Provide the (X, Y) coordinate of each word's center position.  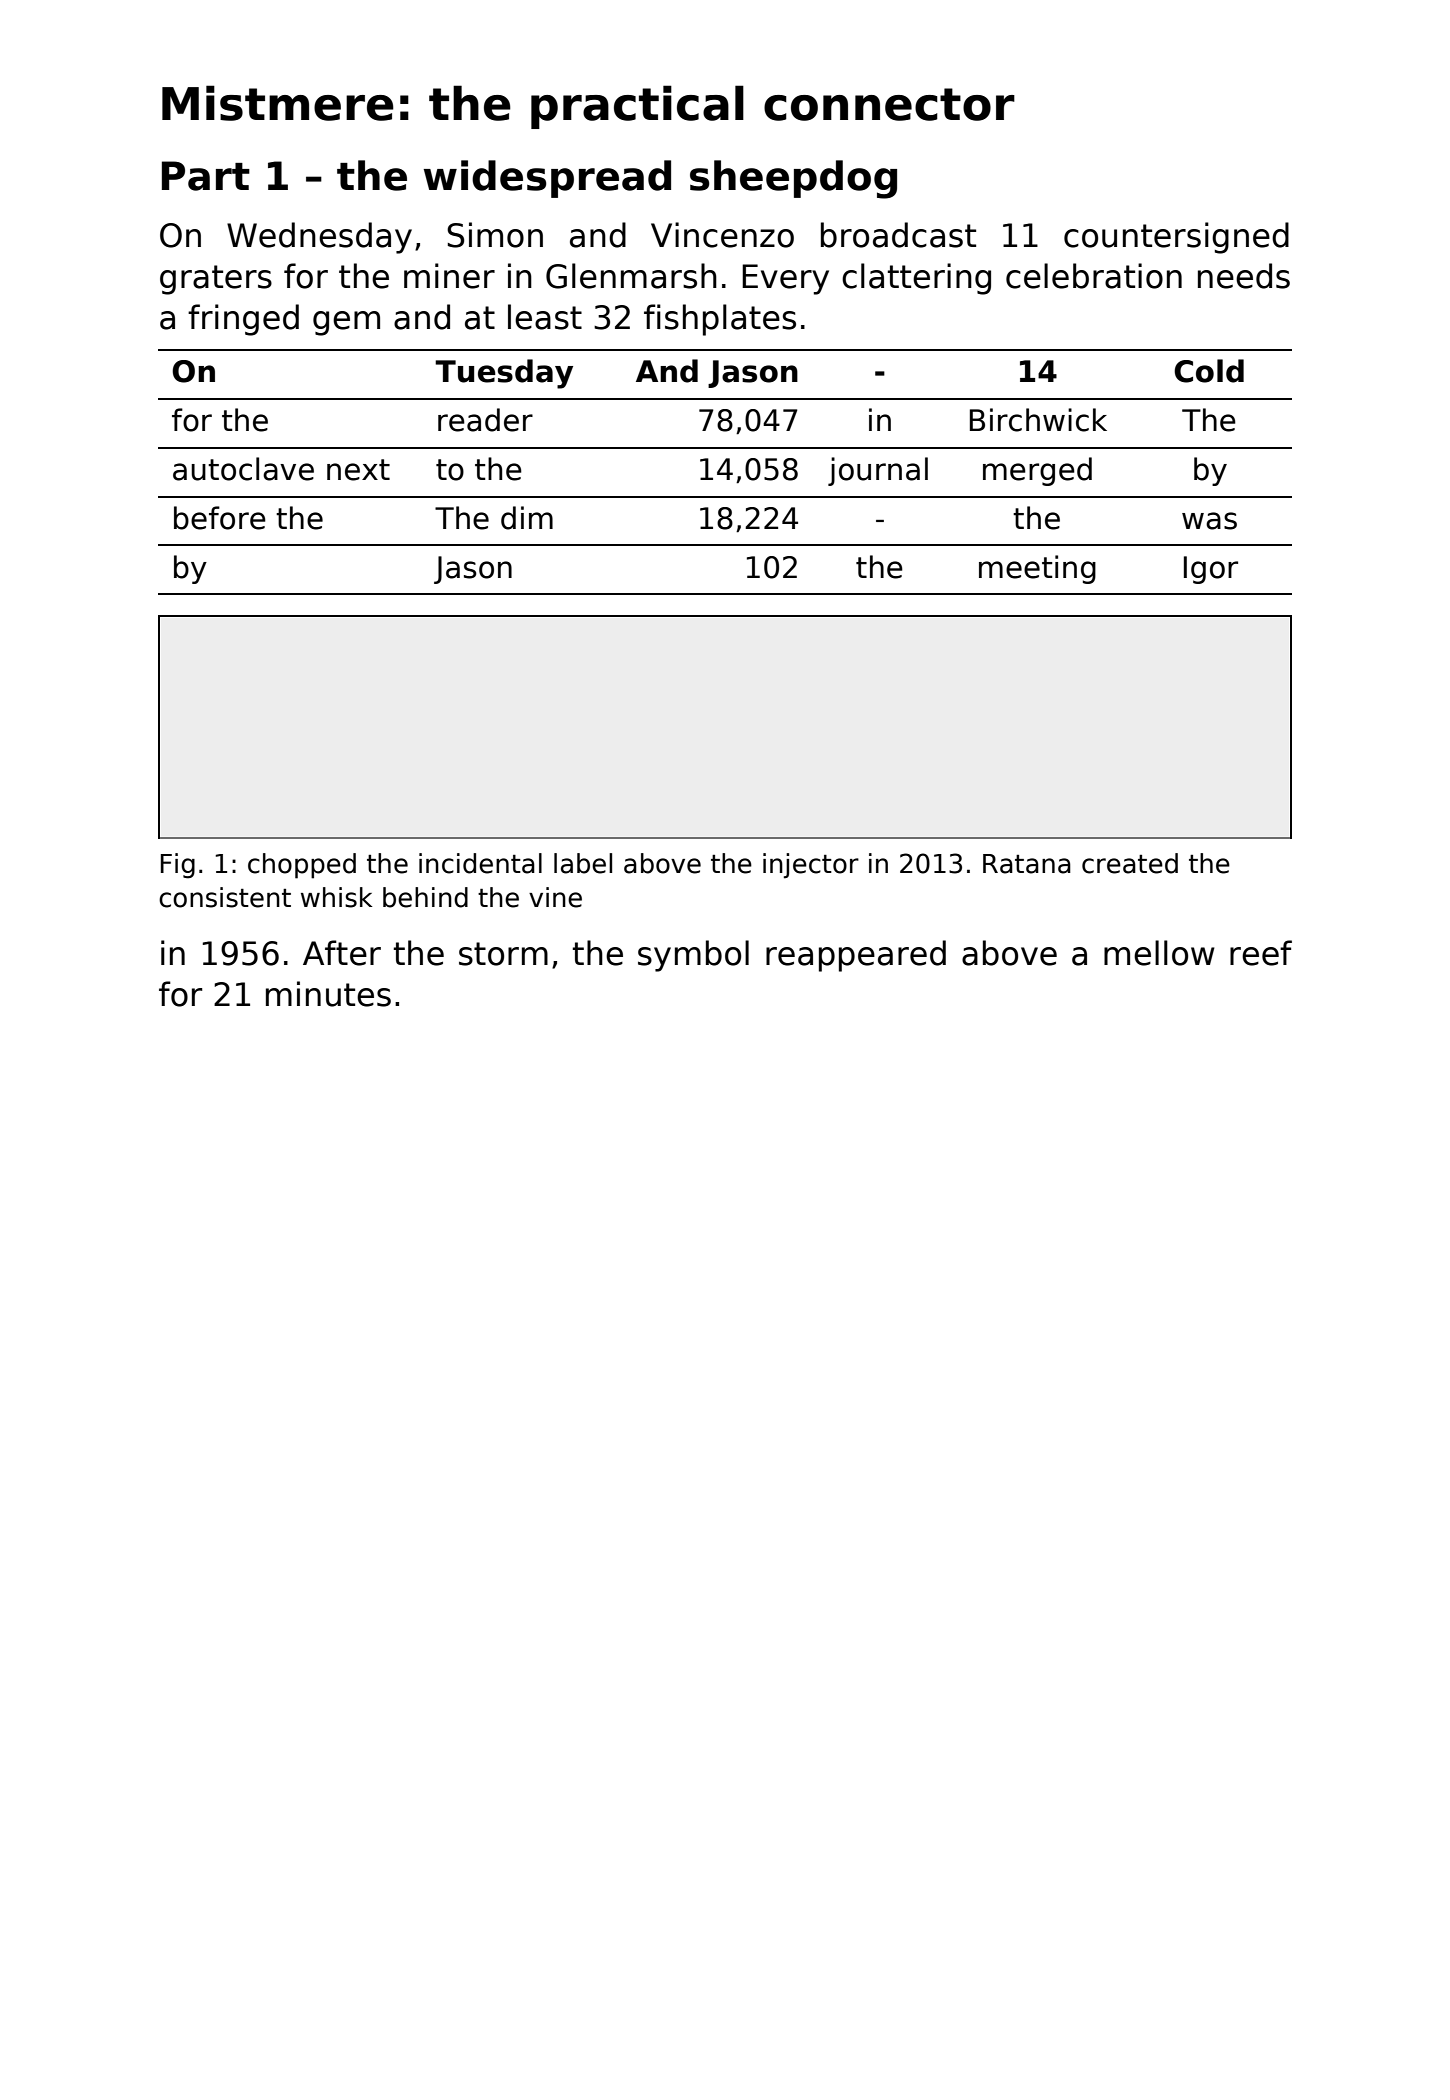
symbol (693, 956)
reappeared (856, 956)
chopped (302, 866)
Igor (1211, 570)
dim (527, 518)
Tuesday (504, 374)
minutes (328, 994)
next (358, 470)
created (1130, 863)
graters (216, 280)
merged (1037, 471)
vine (555, 897)
